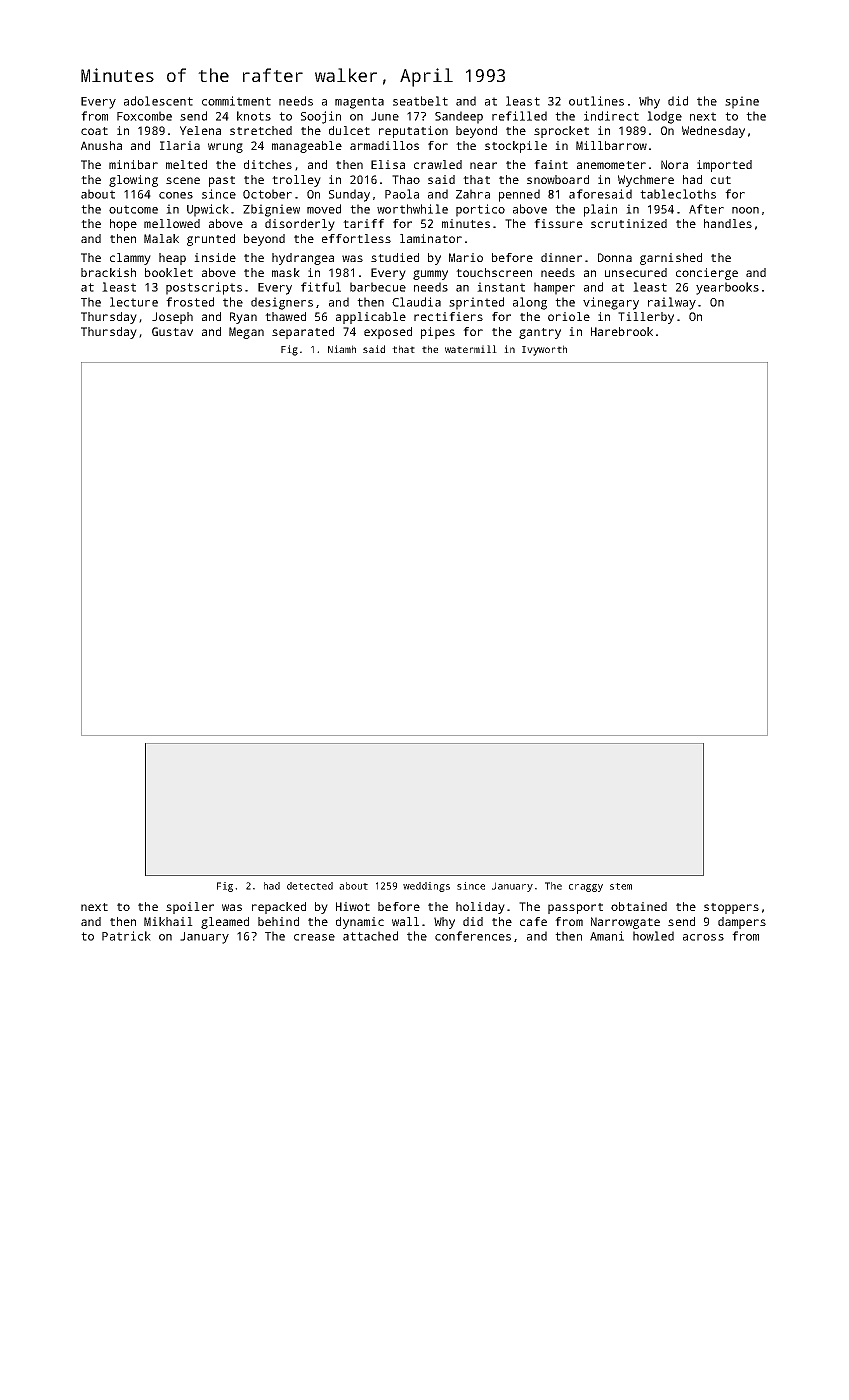 The width and height of the page is (849, 1400). Describe the element at coordinates (126, 936) in the page. I see `Patrick` at that location.
